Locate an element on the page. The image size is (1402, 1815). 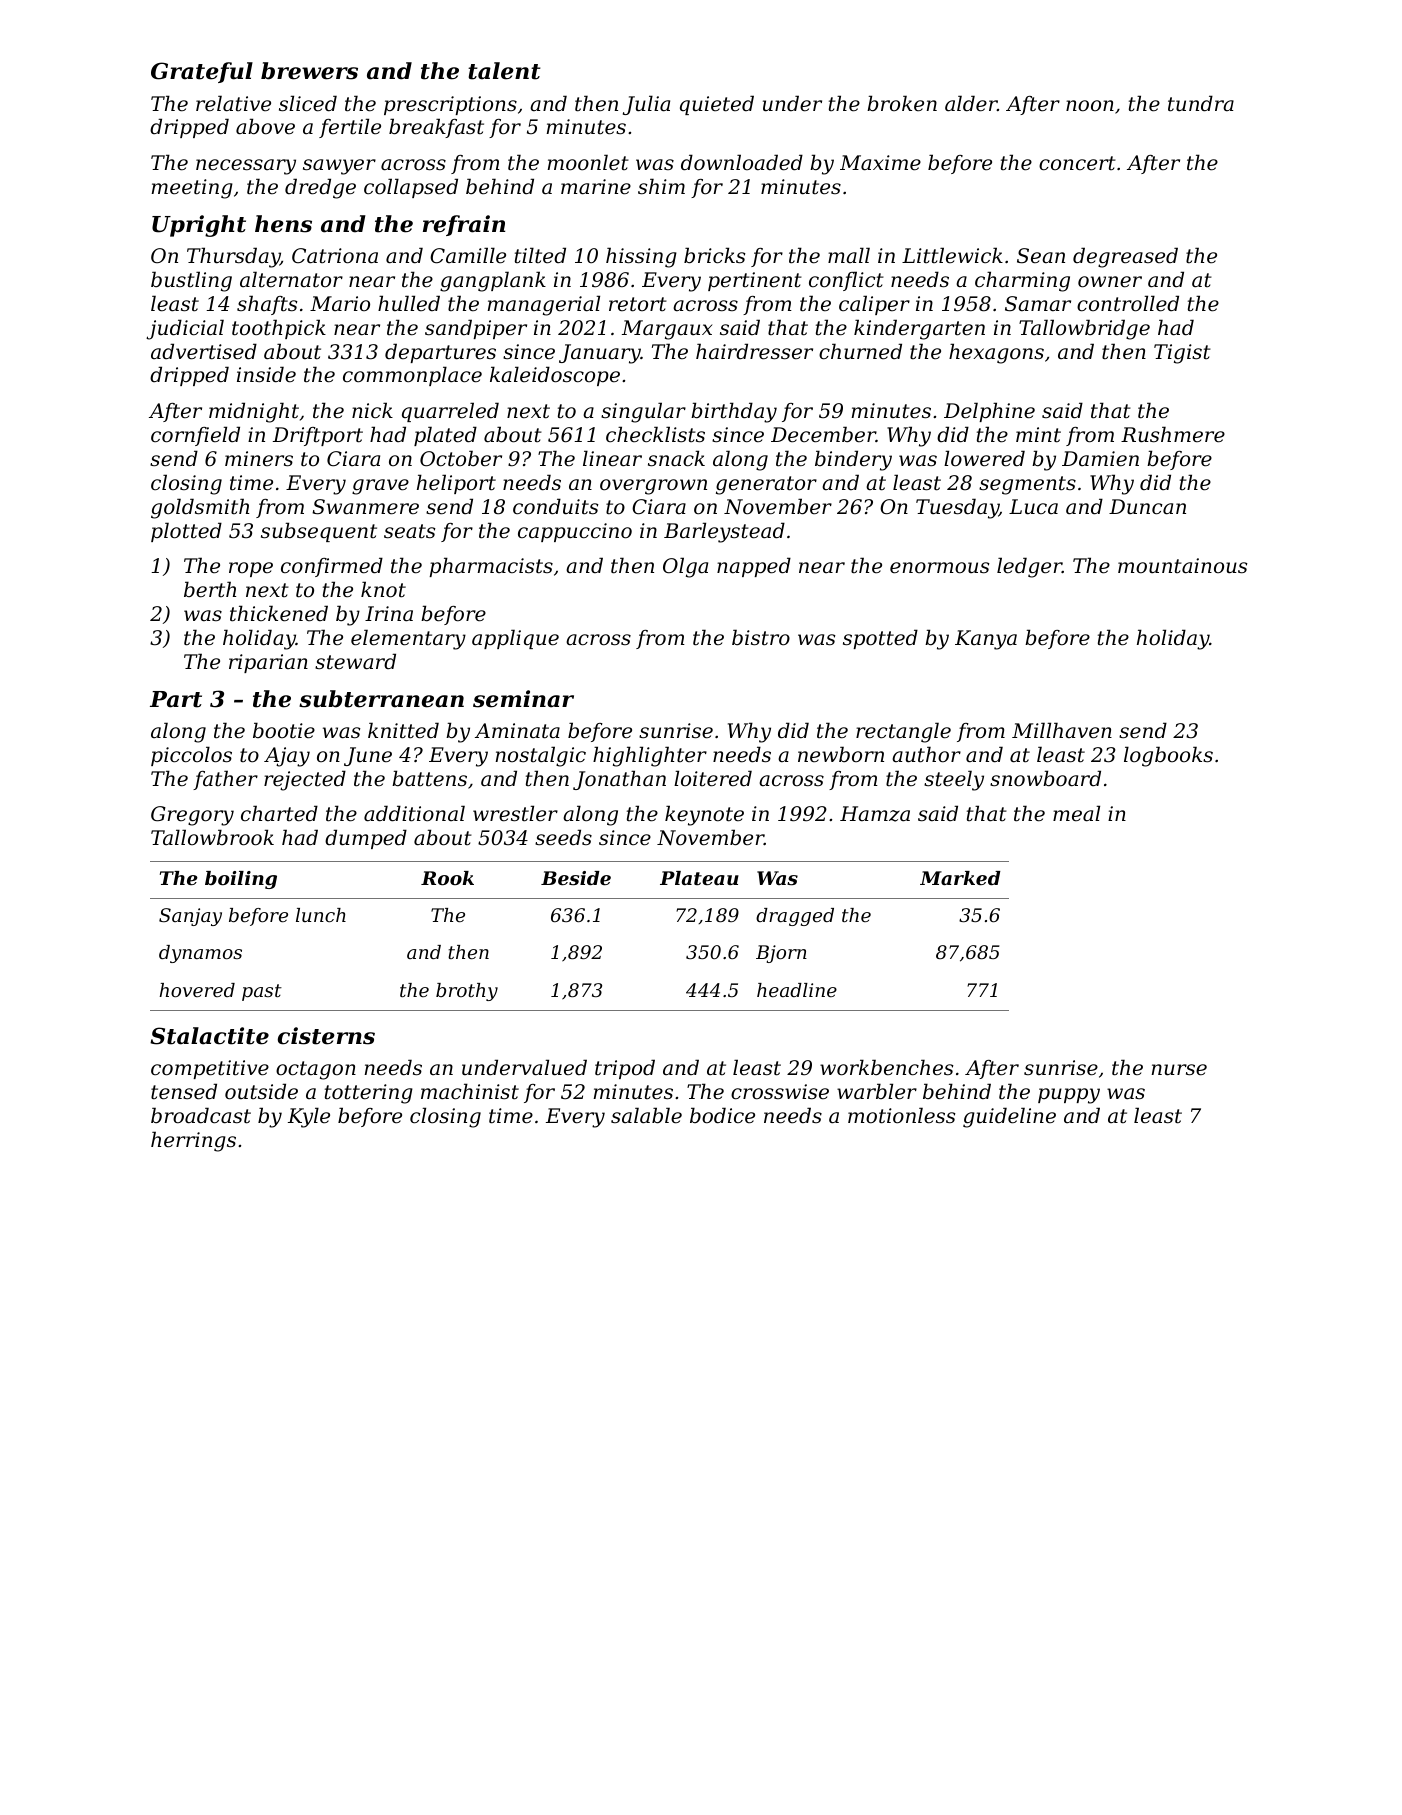
plotted is located at coordinates (186, 532).
